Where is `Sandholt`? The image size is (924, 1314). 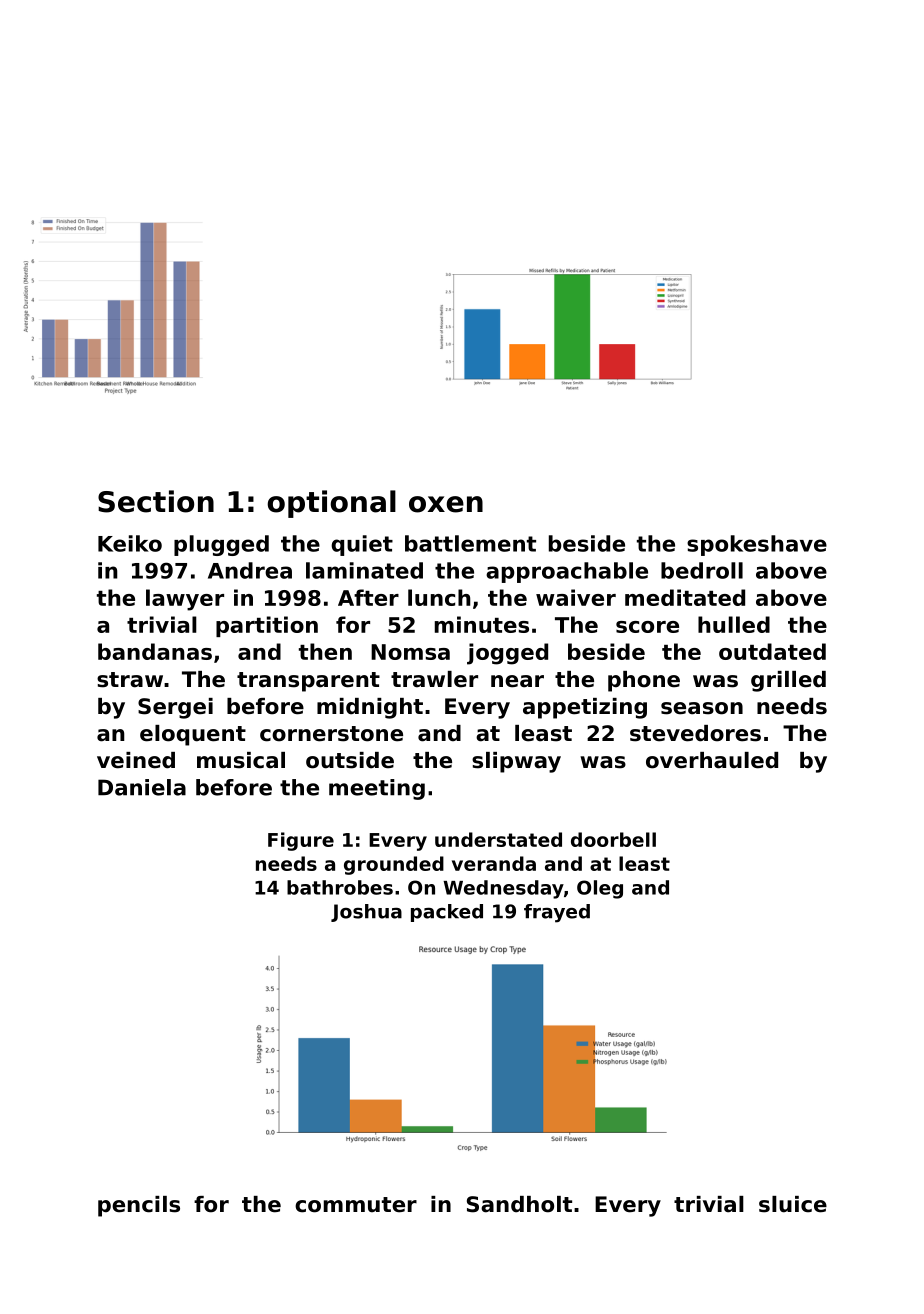
Sandholt is located at coordinates (519, 1204).
